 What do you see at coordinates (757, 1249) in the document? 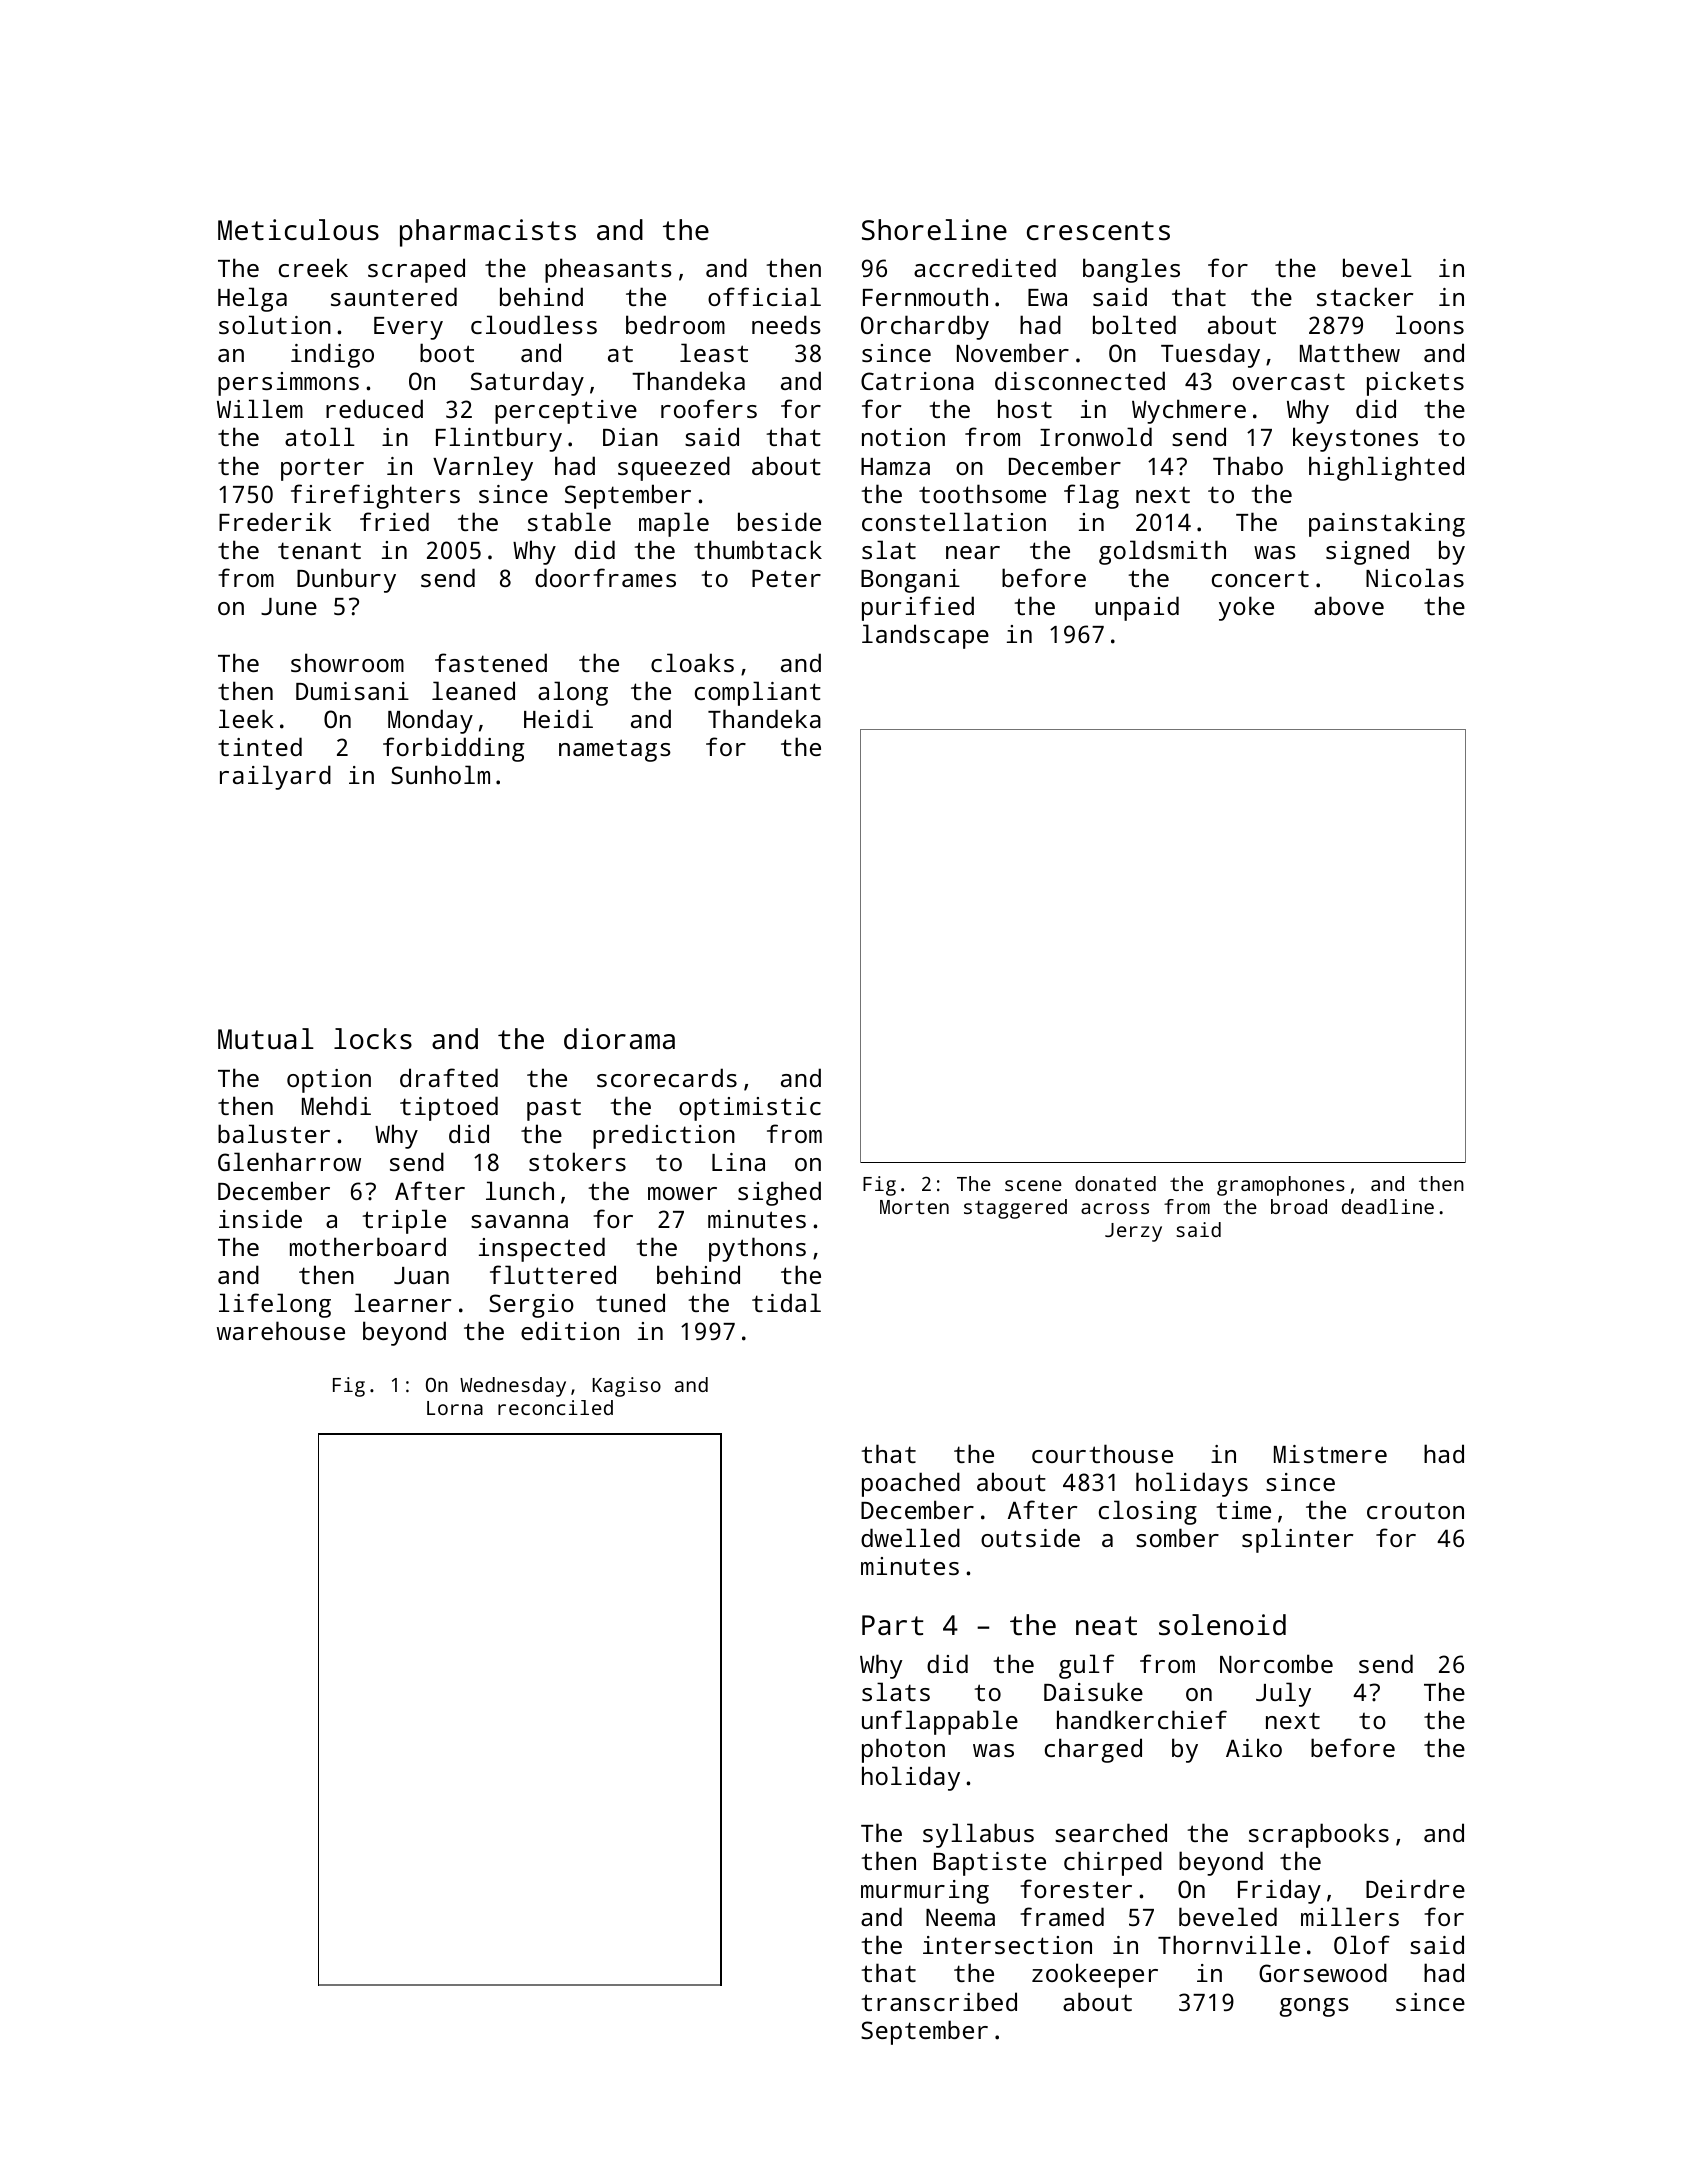
I see `pythons` at bounding box center [757, 1249].
